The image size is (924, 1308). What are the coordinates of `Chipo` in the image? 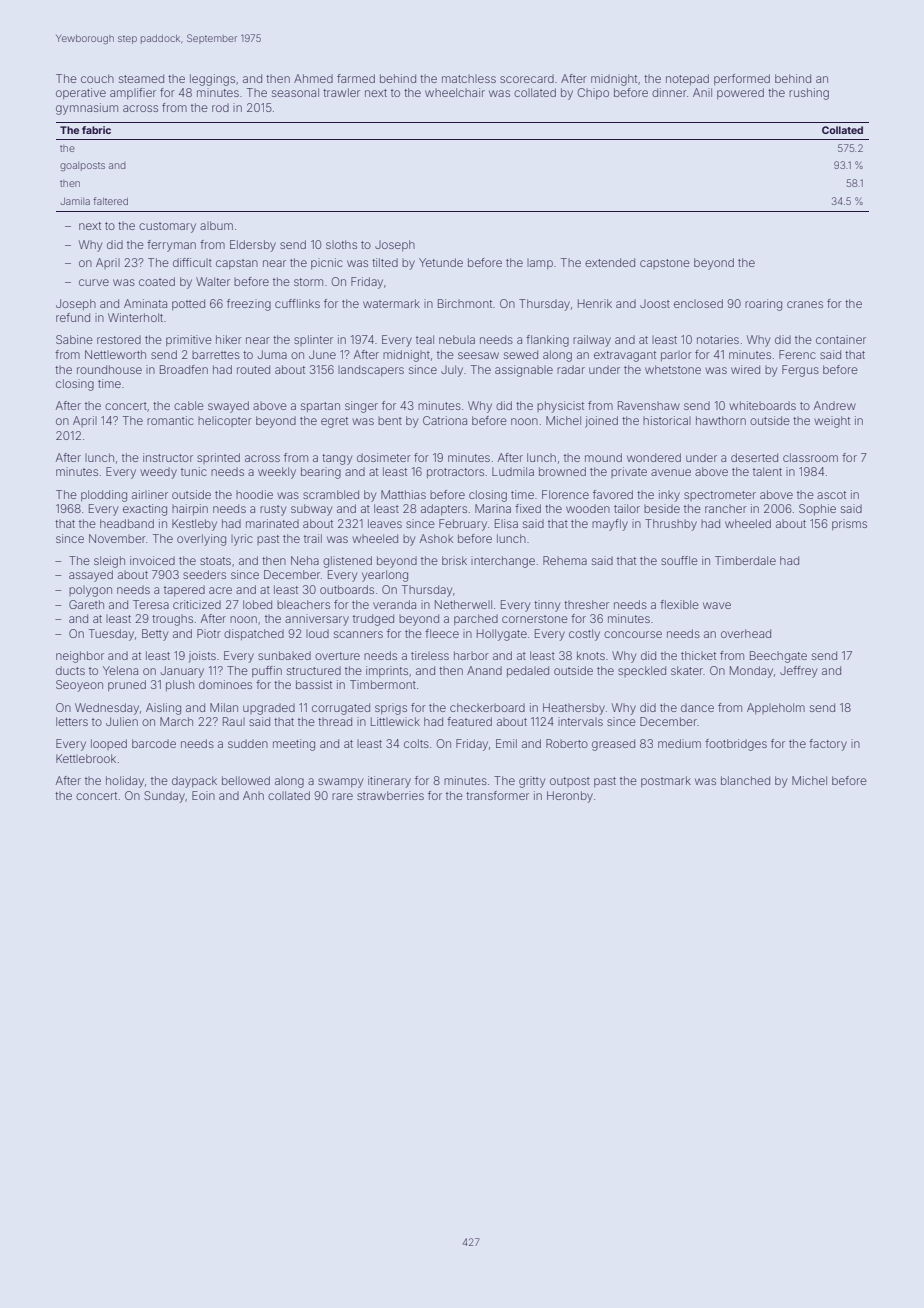 It's located at (593, 93).
